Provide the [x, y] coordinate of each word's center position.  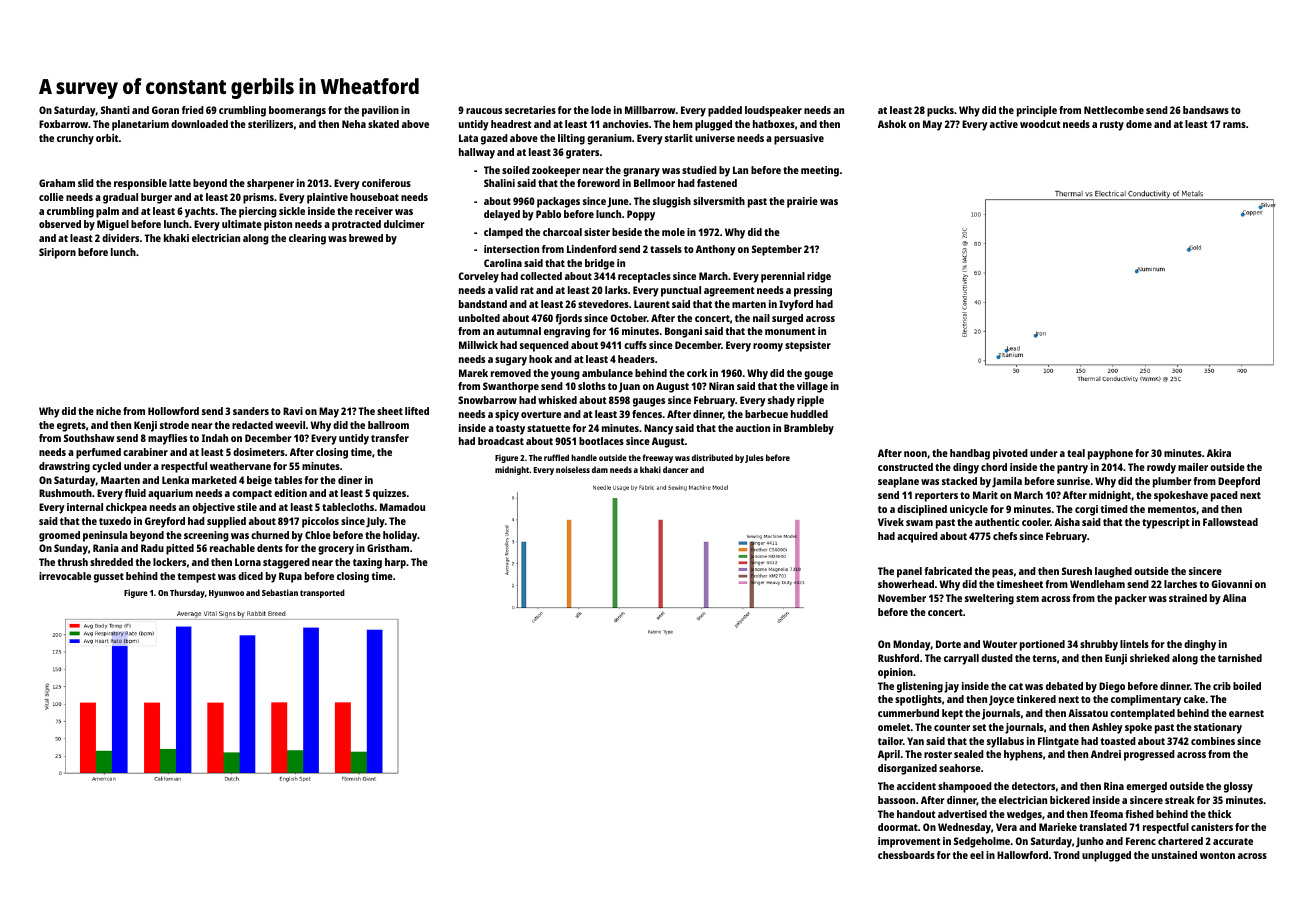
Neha [354, 124]
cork [697, 373]
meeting [820, 171]
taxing [367, 563]
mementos [1172, 509]
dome [1139, 124]
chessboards [906, 855]
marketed [214, 480]
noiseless [573, 469]
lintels [1134, 644]
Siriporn [57, 253]
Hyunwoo [226, 594]
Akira [1219, 453]
